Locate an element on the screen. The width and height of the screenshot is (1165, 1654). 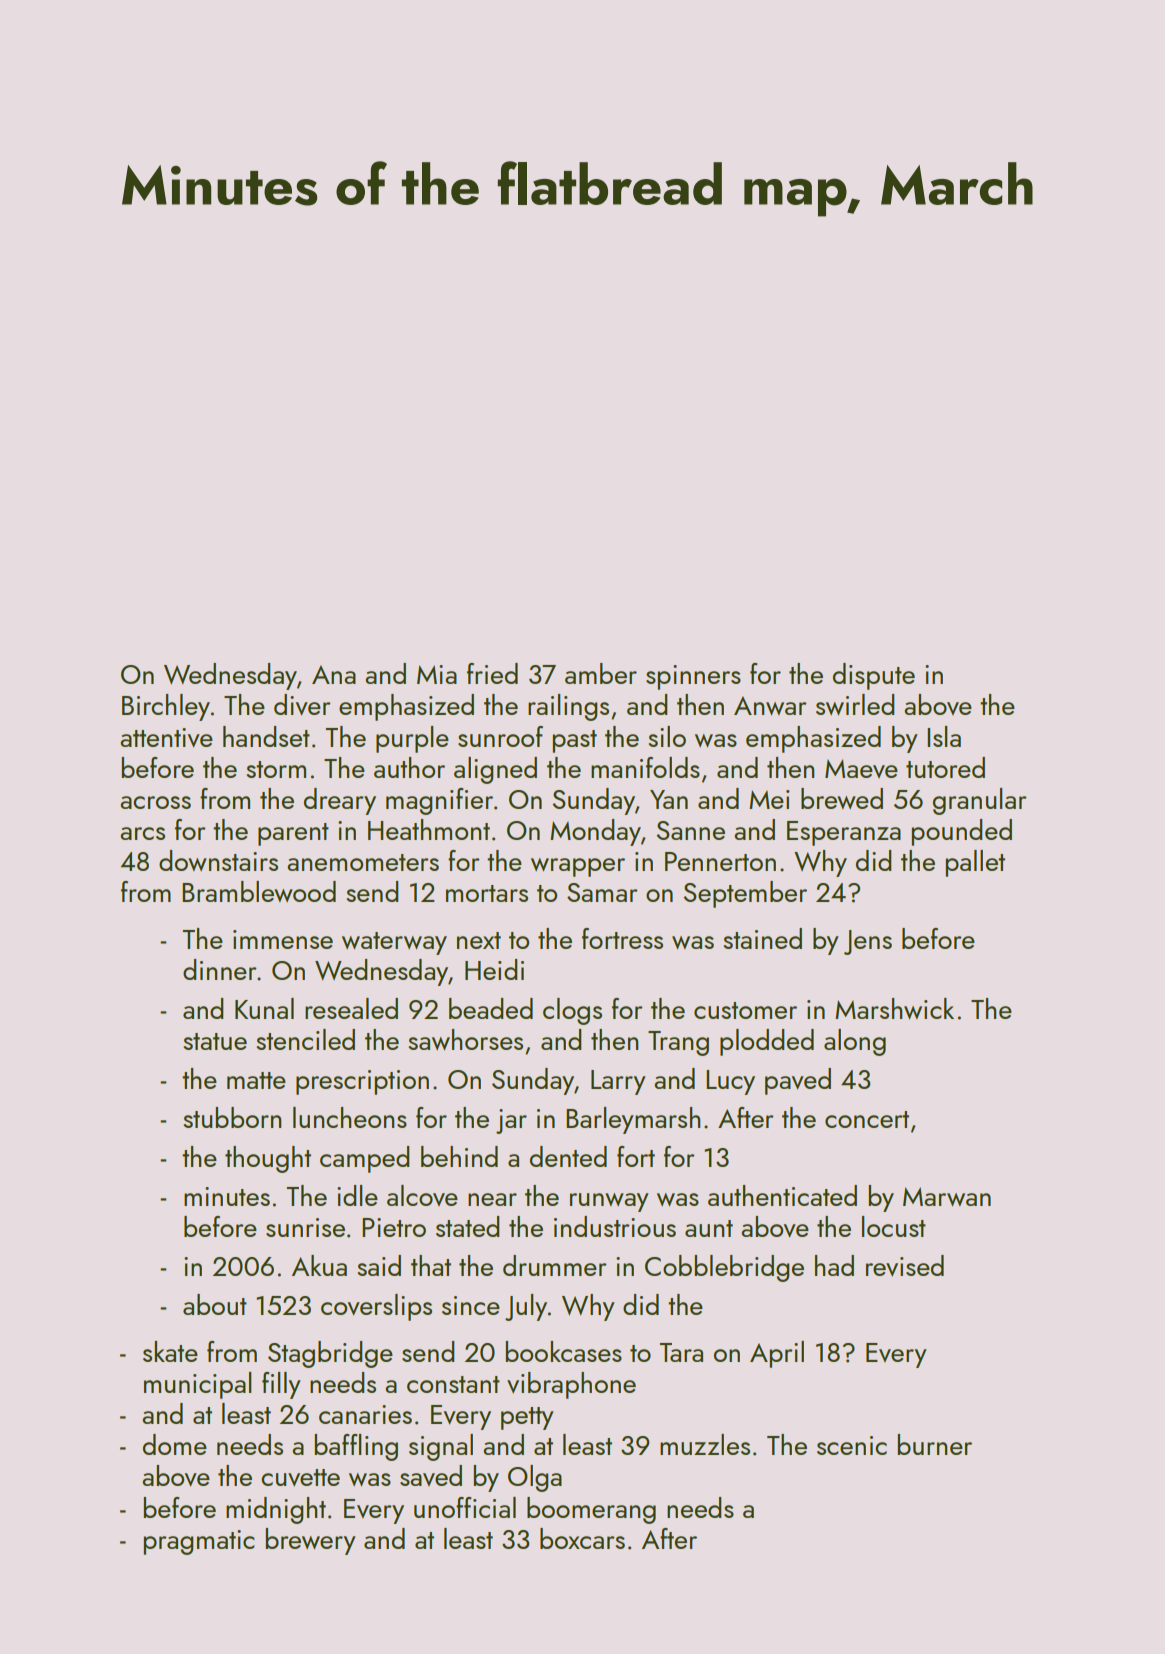
spinners is located at coordinates (693, 677).
